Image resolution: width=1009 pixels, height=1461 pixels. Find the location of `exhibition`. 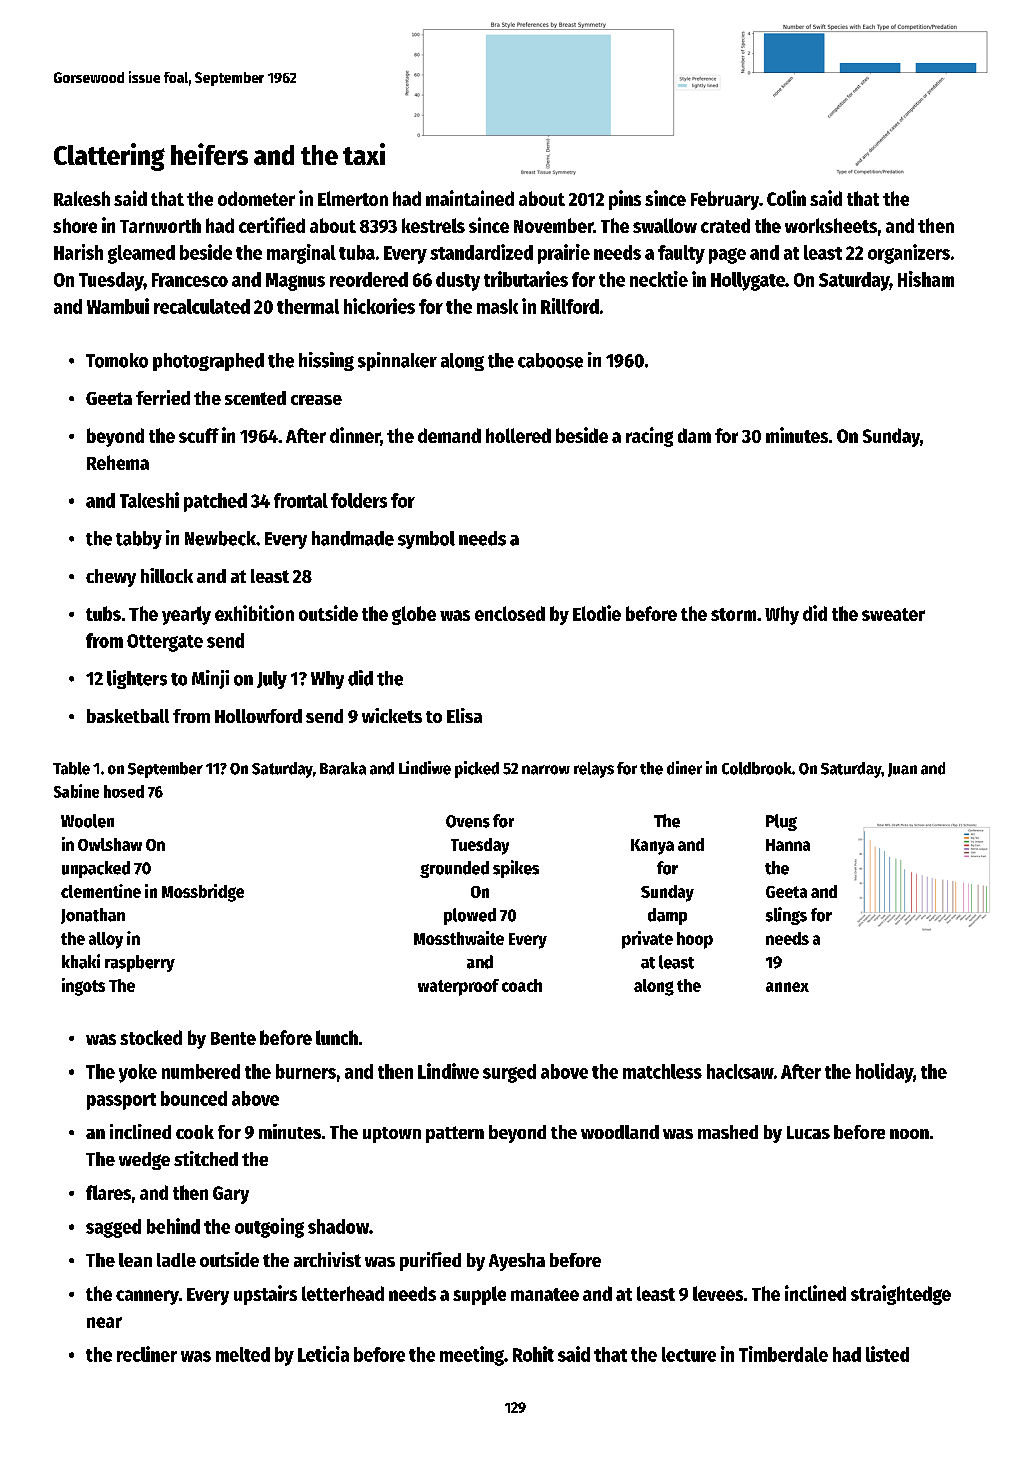

exhibition is located at coordinates (254, 613).
